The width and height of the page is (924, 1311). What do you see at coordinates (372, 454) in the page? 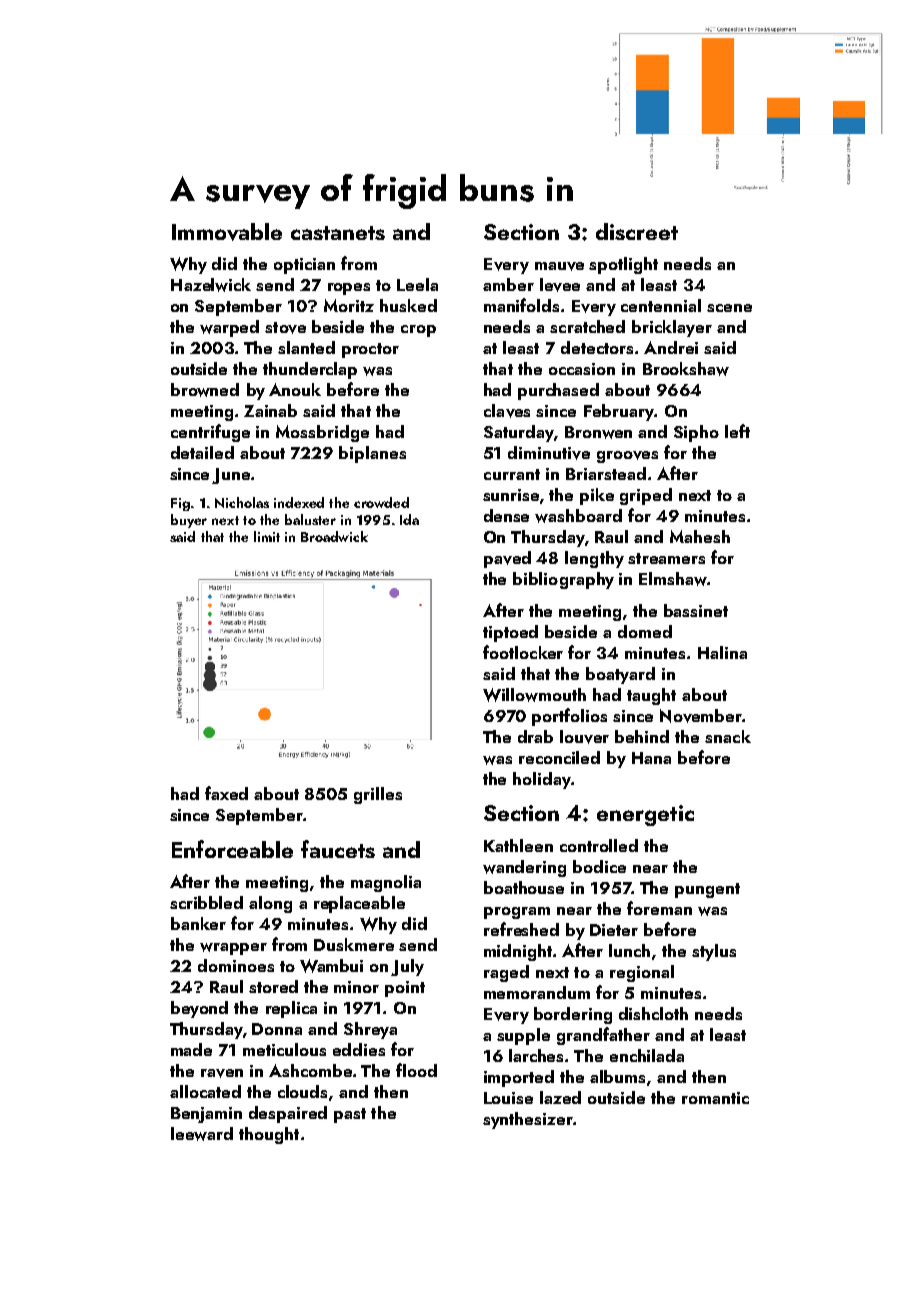
I see `biplanes` at bounding box center [372, 454].
